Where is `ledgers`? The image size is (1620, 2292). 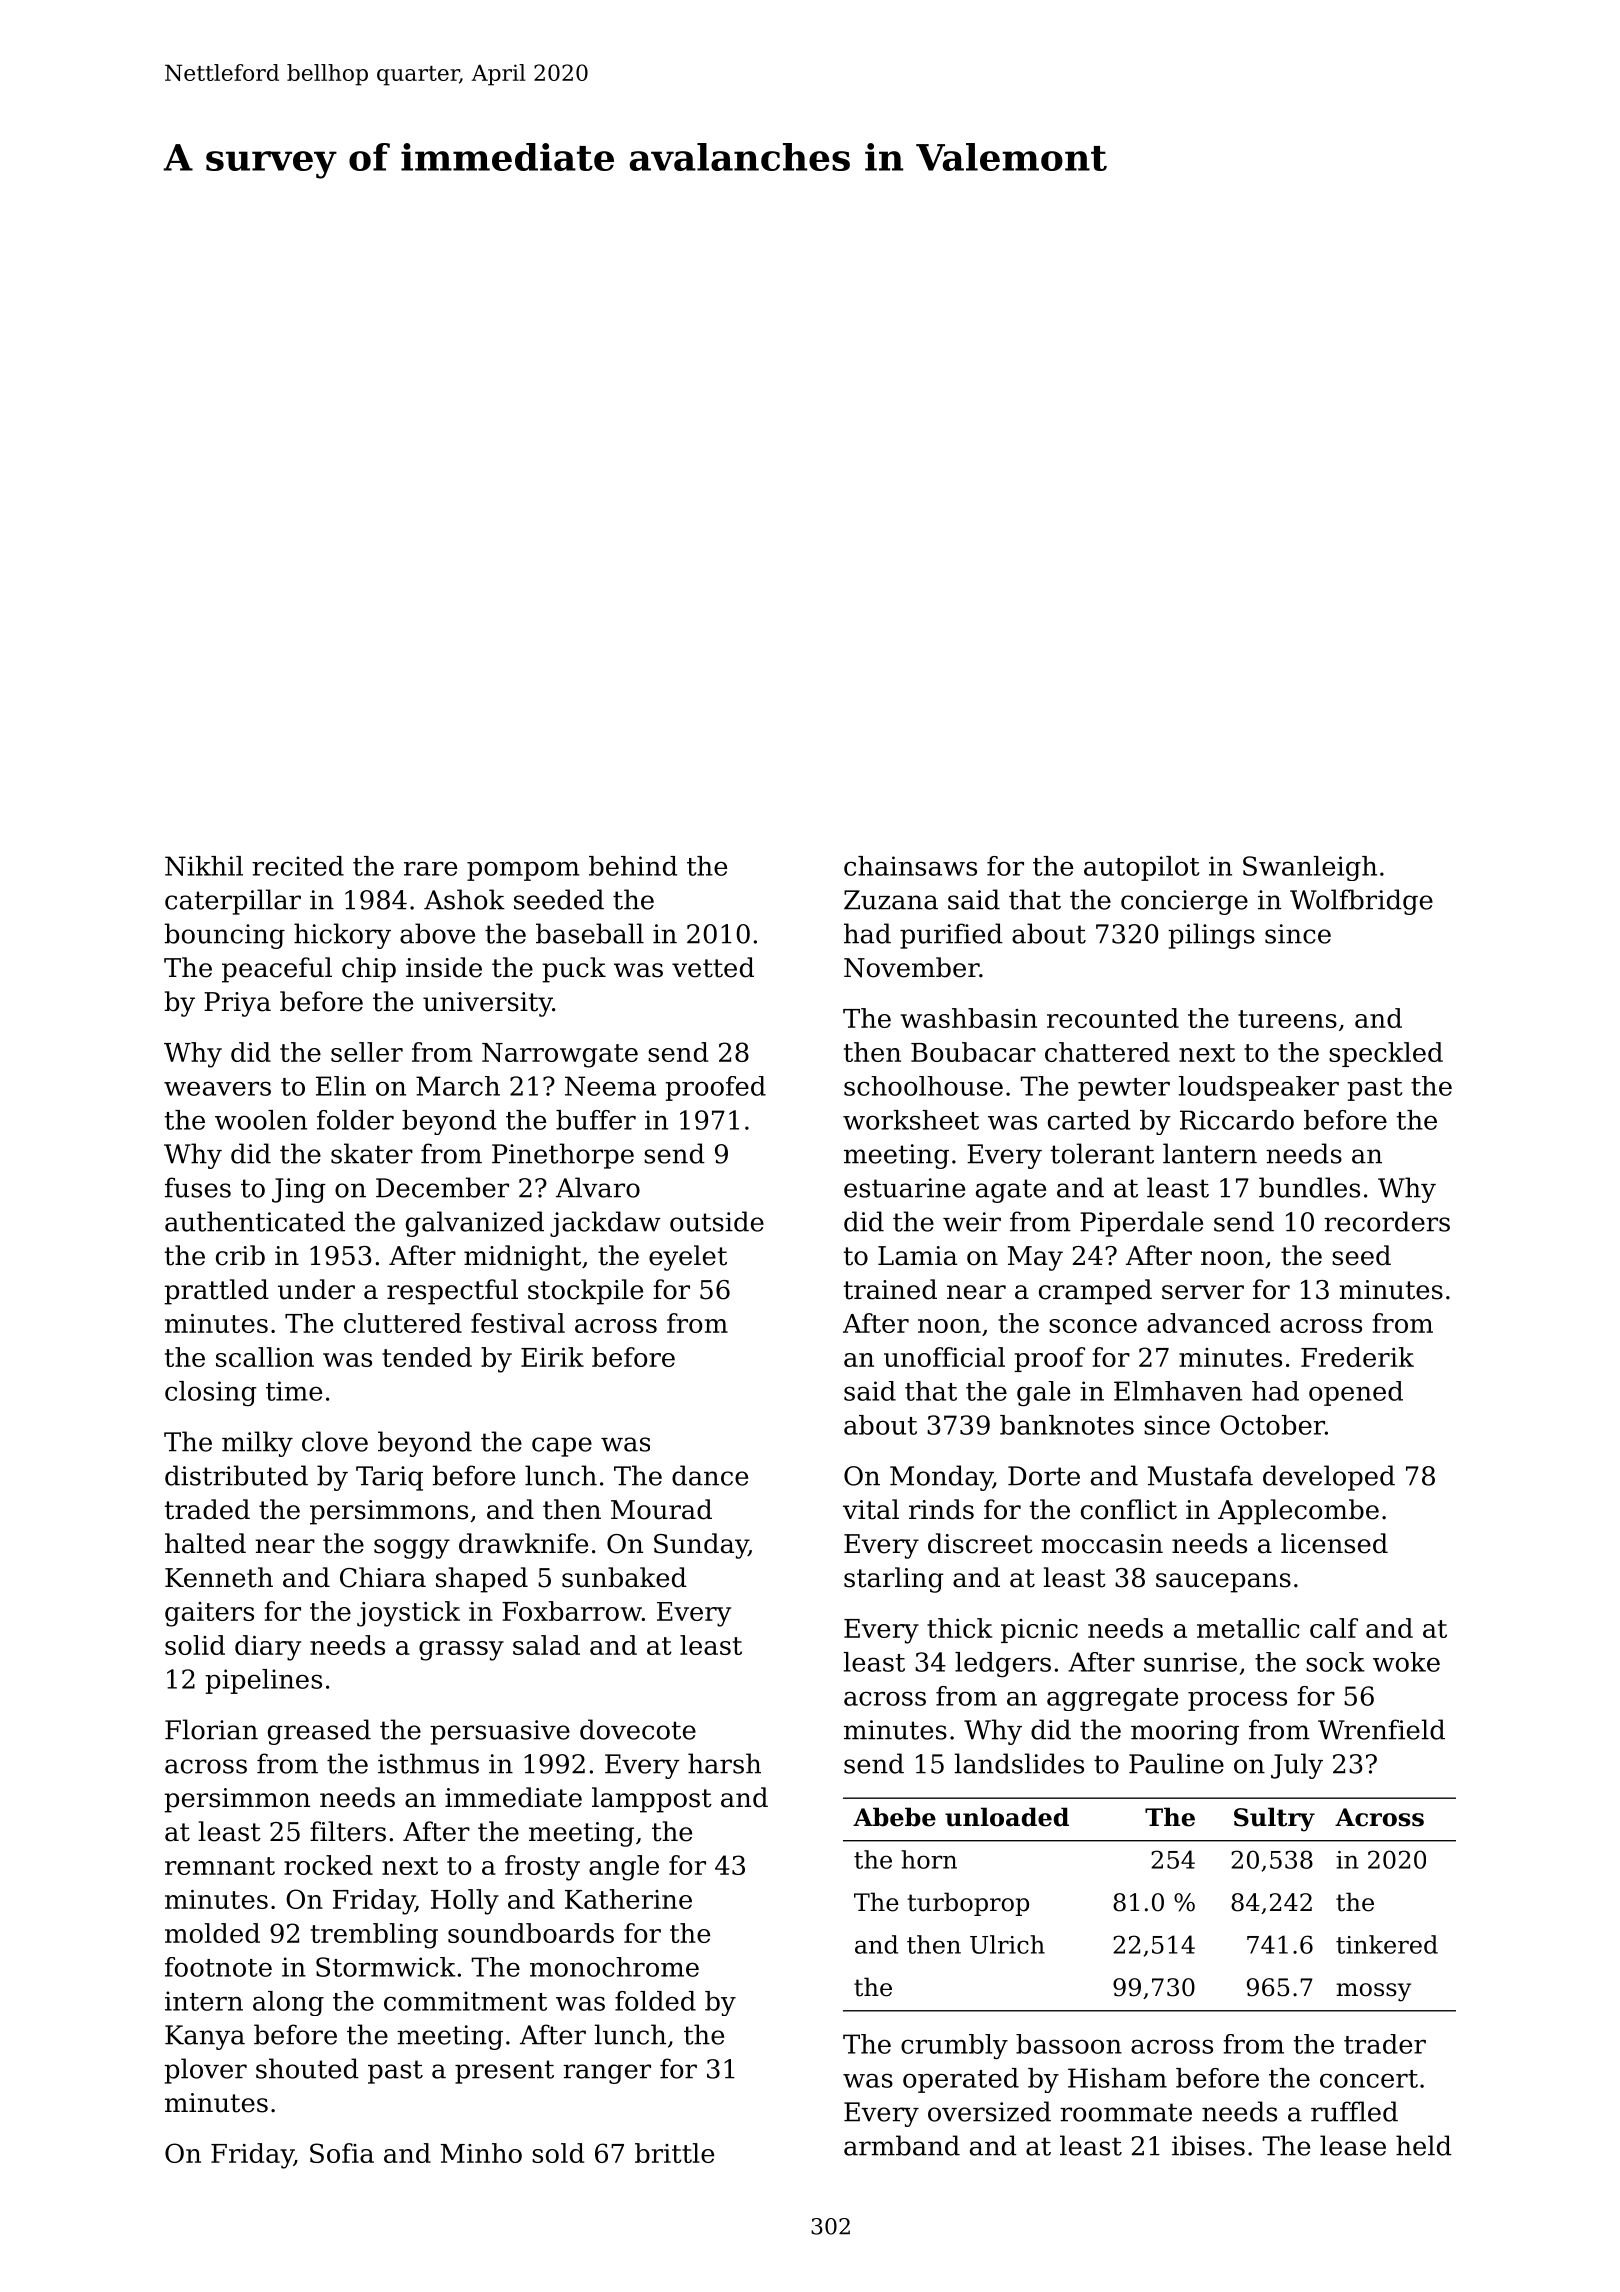 ledgers is located at coordinates (1003, 1664).
